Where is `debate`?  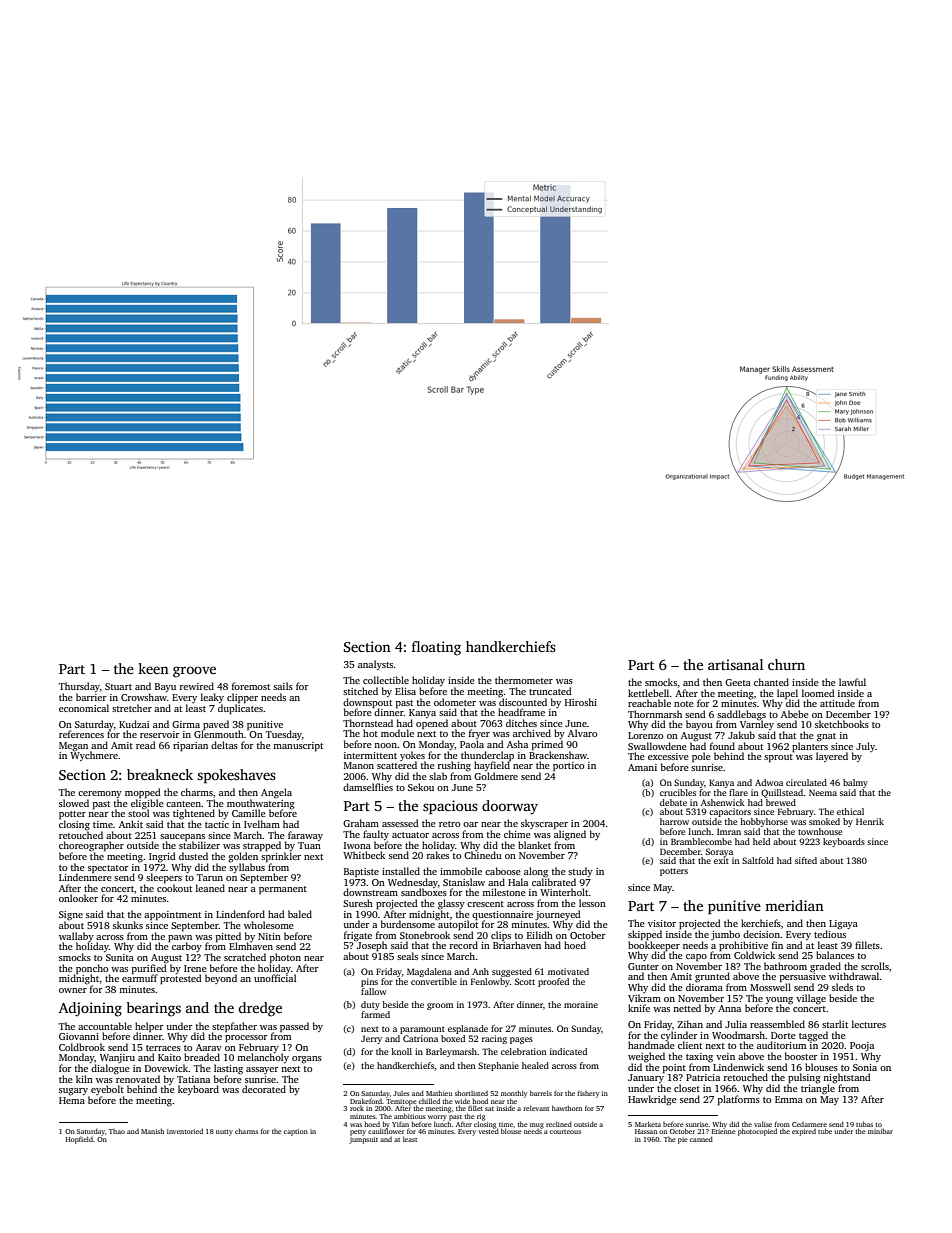
debate is located at coordinates (673, 802).
